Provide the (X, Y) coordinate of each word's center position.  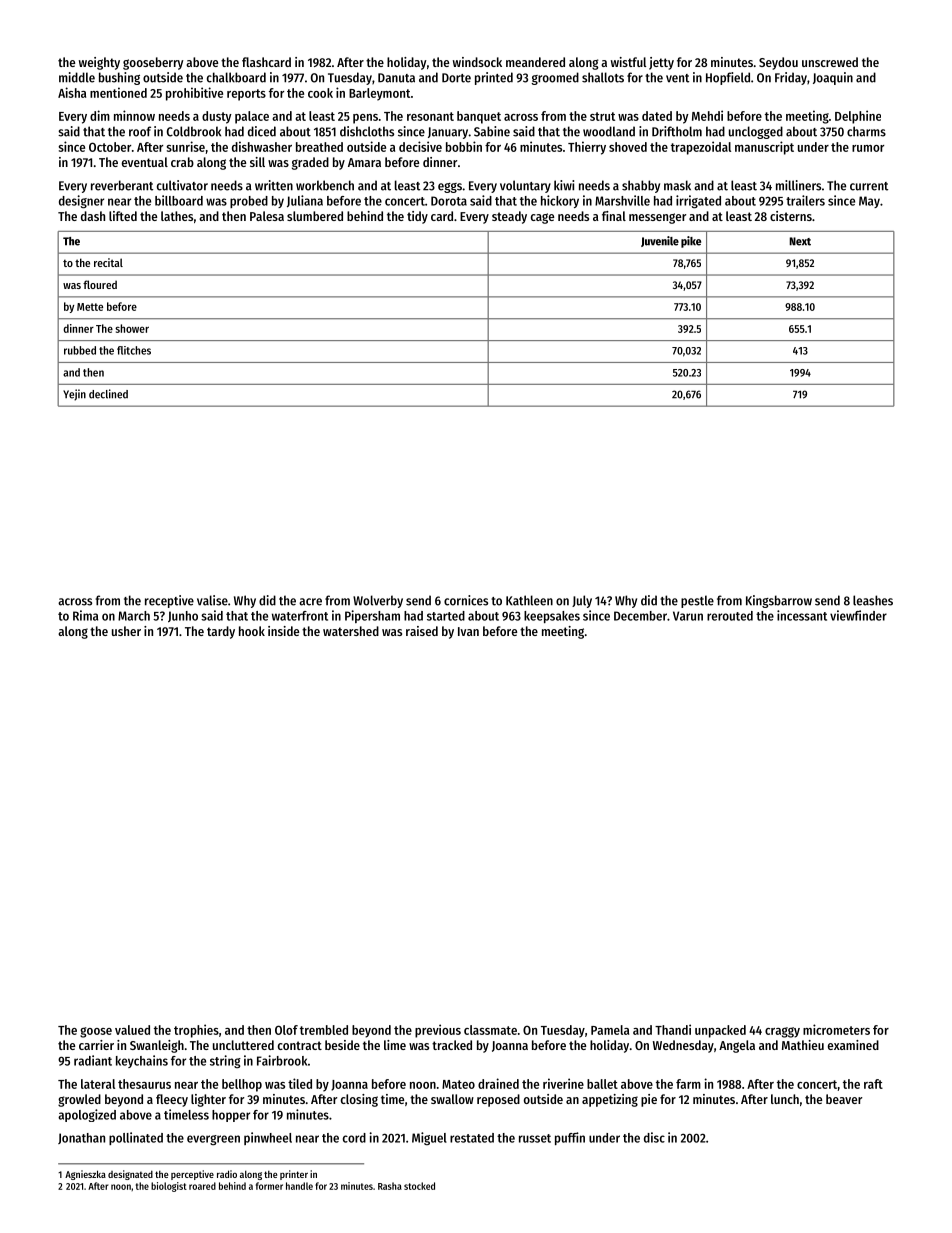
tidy (417, 217)
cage (542, 218)
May (869, 202)
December (640, 616)
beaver (844, 1099)
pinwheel (268, 1138)
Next (800, 241)
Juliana (305, 201)
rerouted (730, 616)
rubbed (80, 350)
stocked (419, 1186)
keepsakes (552, 617)
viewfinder (858, 615)
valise (212, 600)
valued (132, 1030)
